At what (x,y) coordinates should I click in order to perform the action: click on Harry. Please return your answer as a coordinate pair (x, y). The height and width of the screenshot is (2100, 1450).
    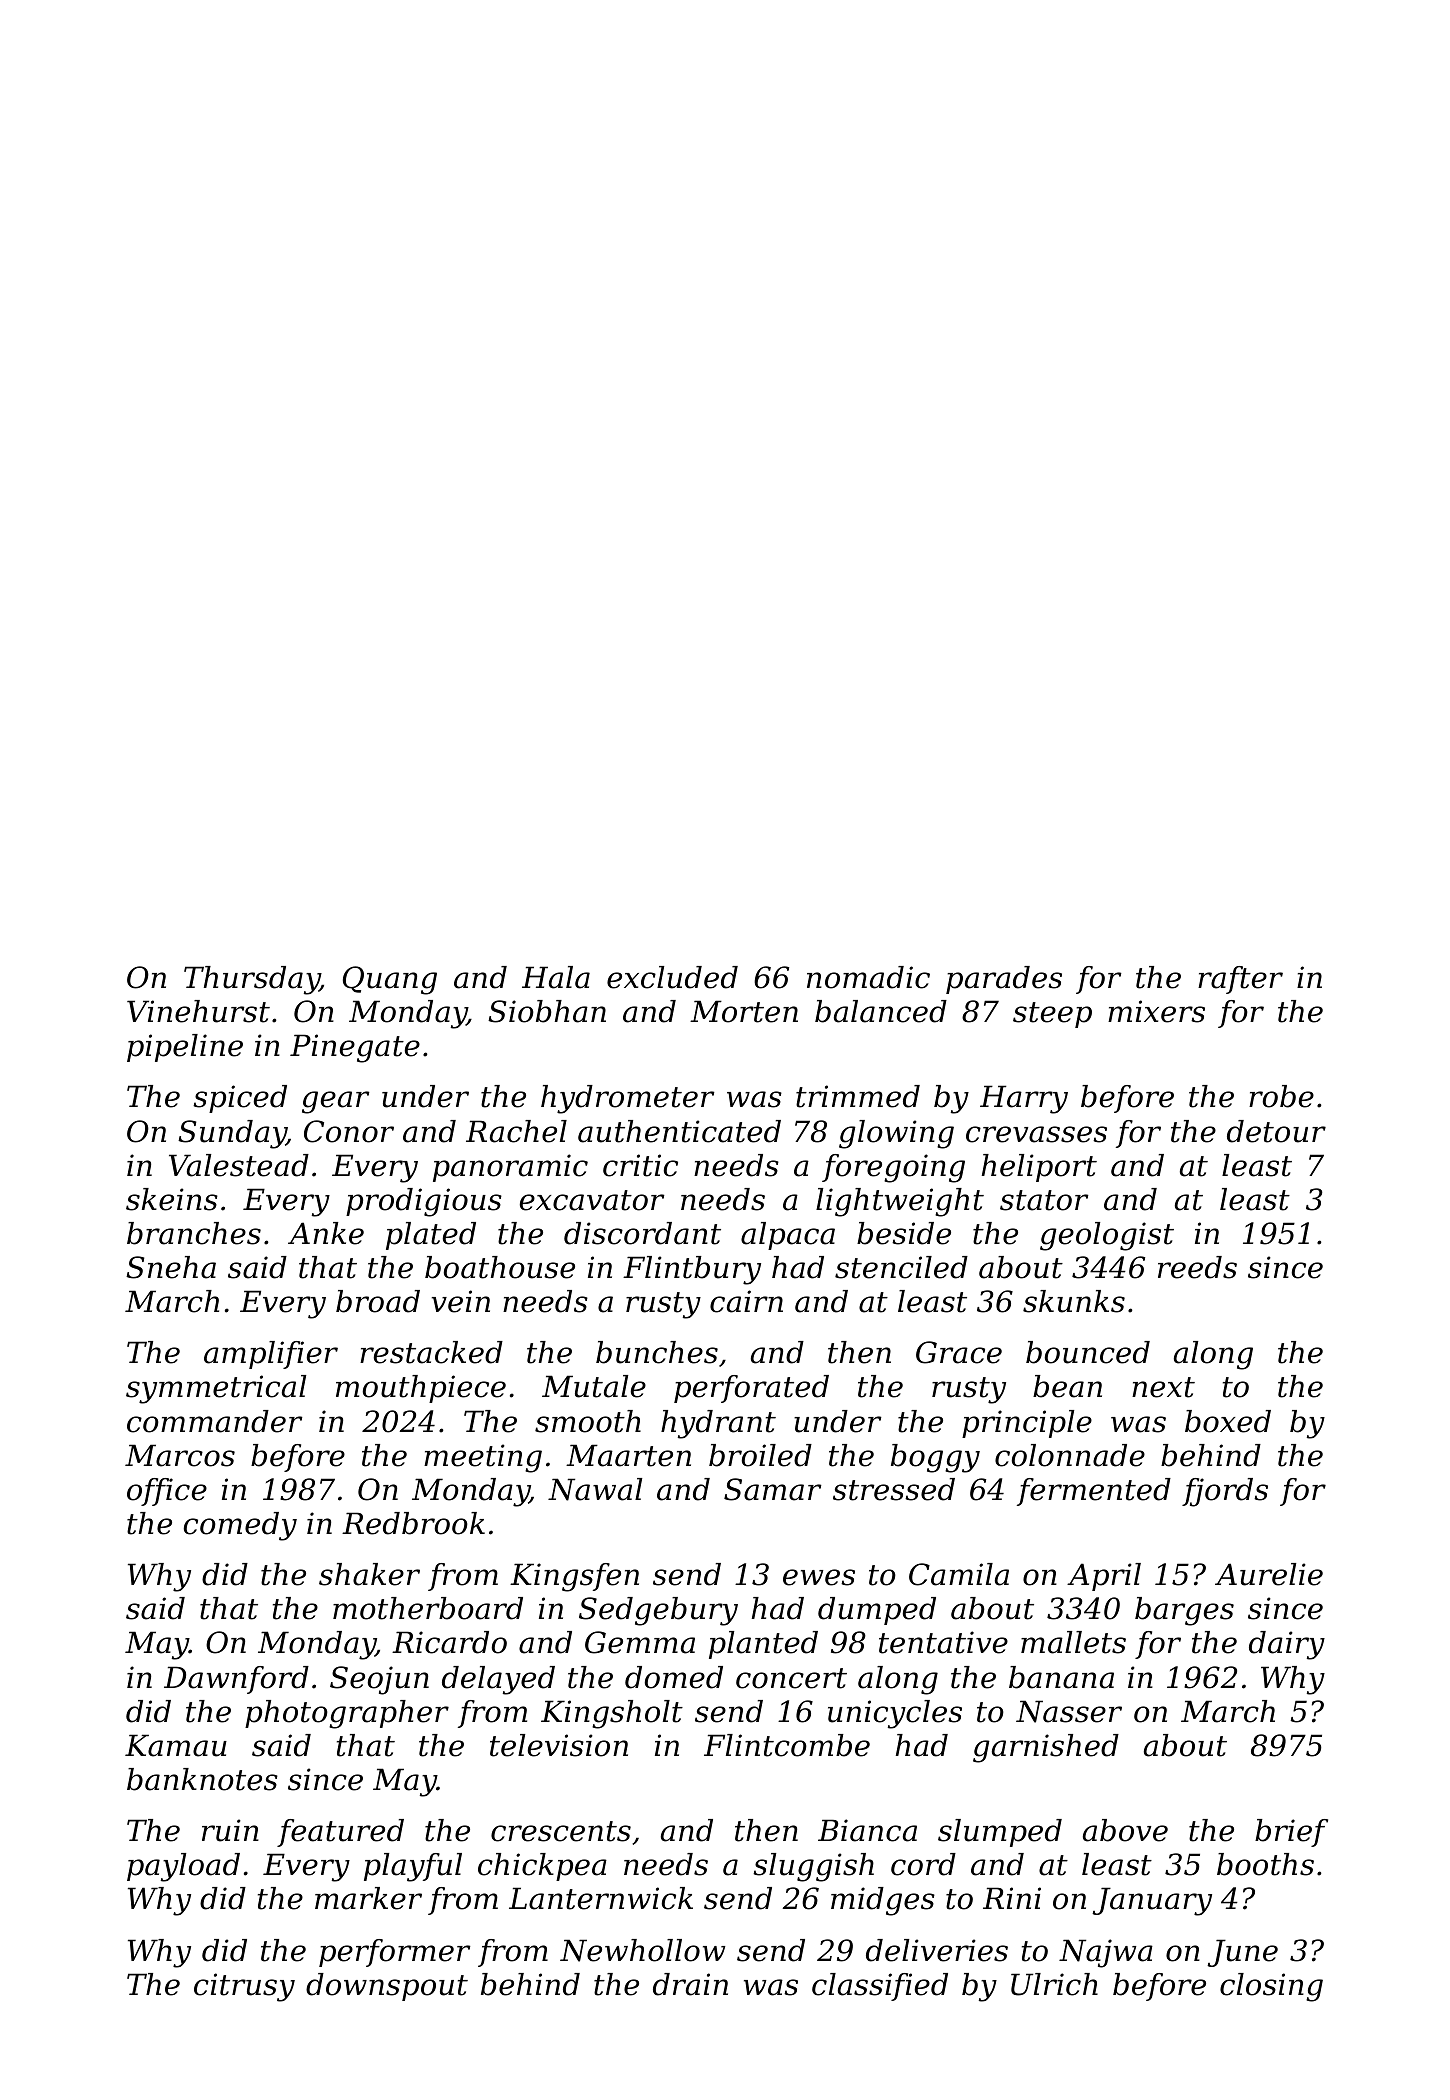
    Looking at the image, I should click on (1024, 1099).
